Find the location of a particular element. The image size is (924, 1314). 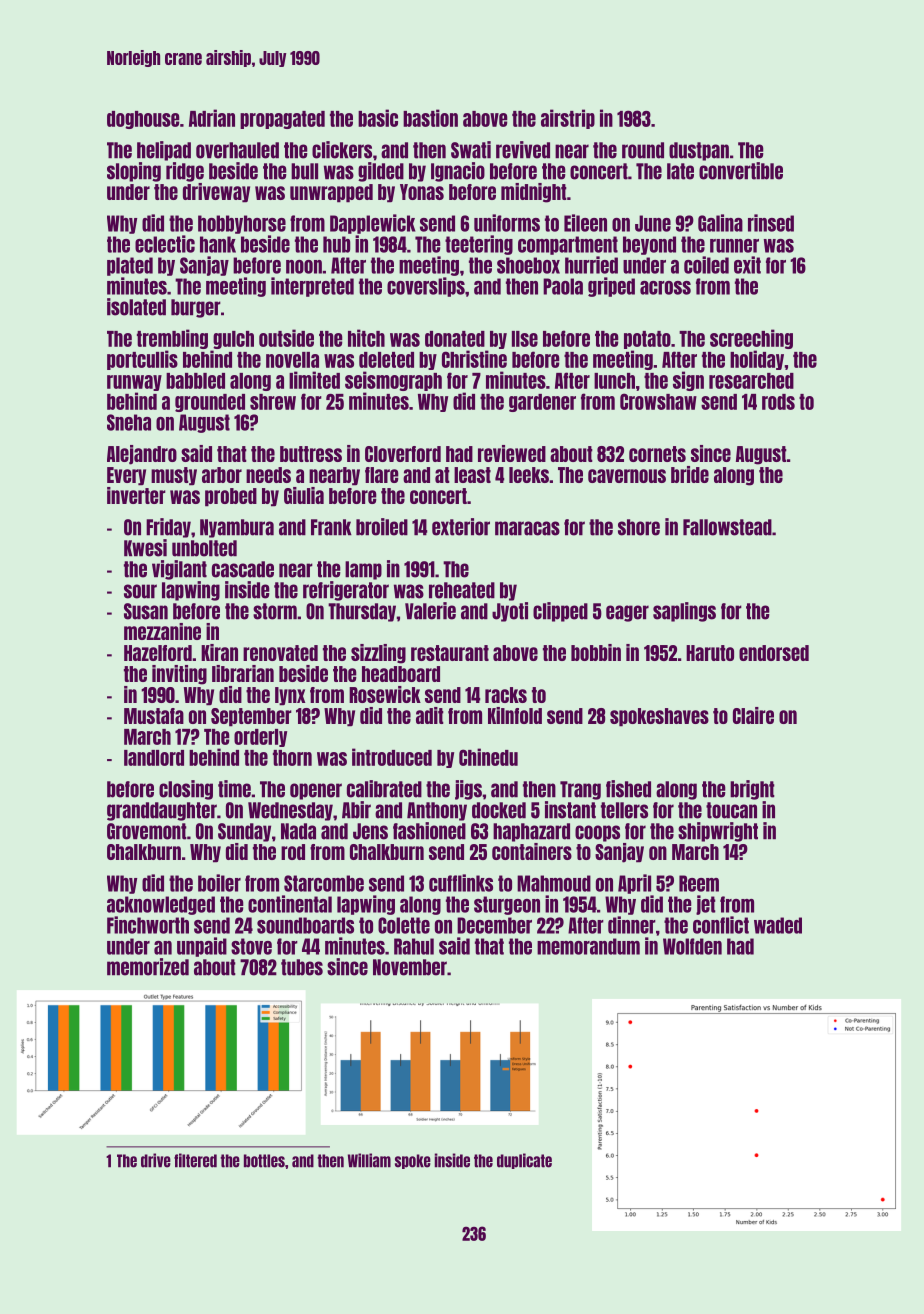

endorsed is located at coordinates (774, 653).
